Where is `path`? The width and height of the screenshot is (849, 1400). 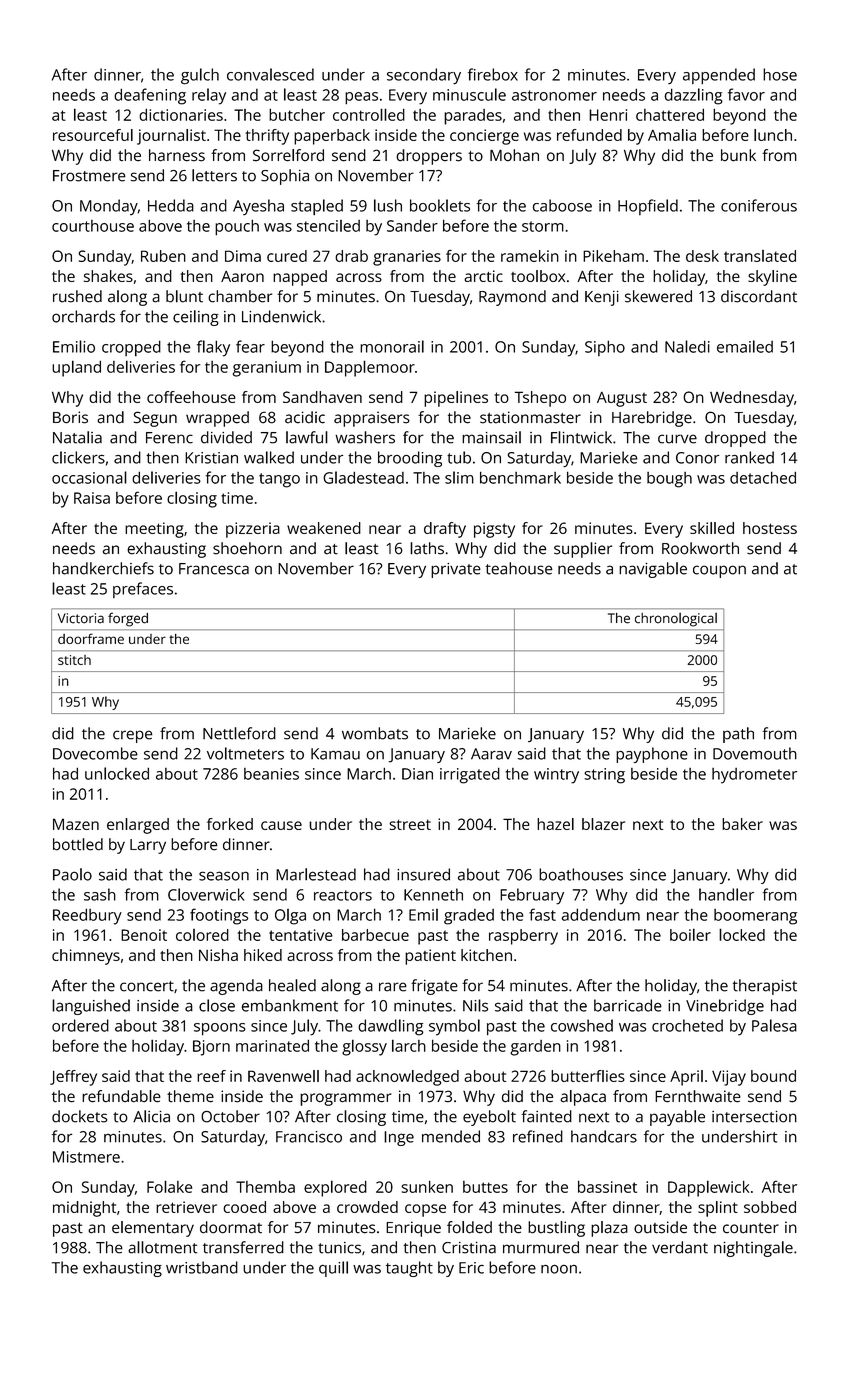 path is located at coordinates (738, 735).
